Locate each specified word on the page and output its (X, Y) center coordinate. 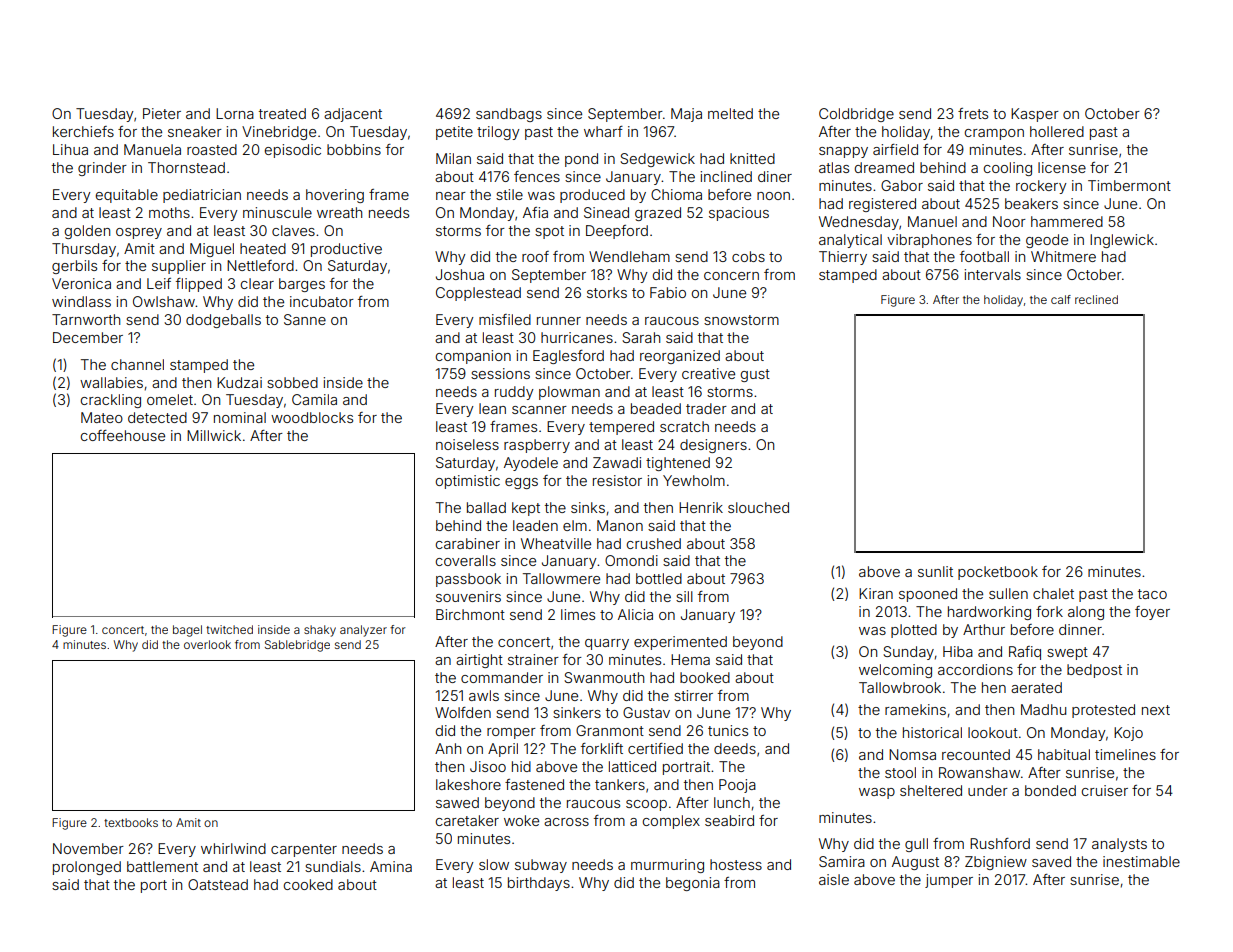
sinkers (577, 712)
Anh (448, 748)
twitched (229, 629)
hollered (1057, 131)
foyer (1152, 613)
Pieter (162, 113)
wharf (603, 131)
